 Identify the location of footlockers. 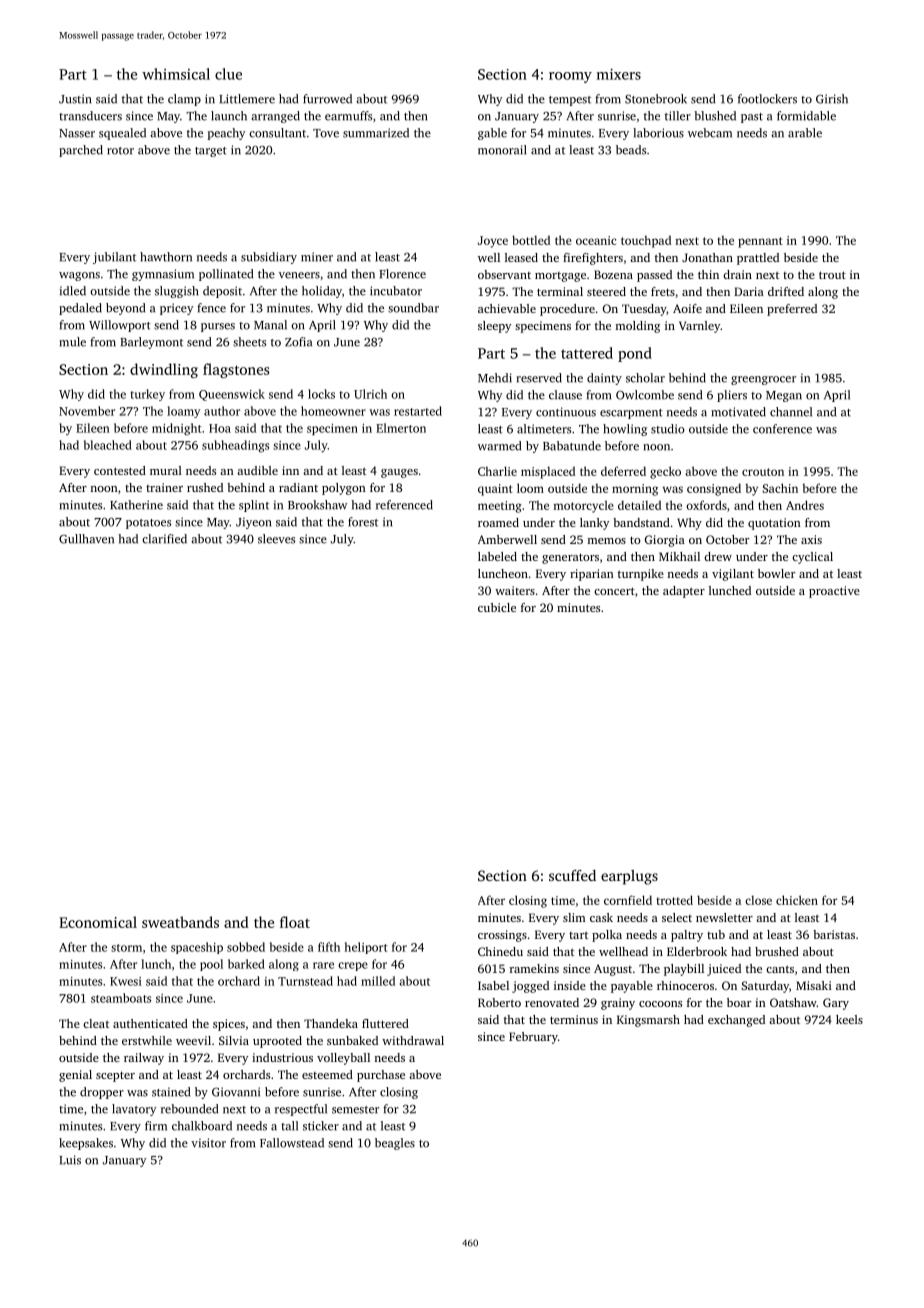
(767, 99).
